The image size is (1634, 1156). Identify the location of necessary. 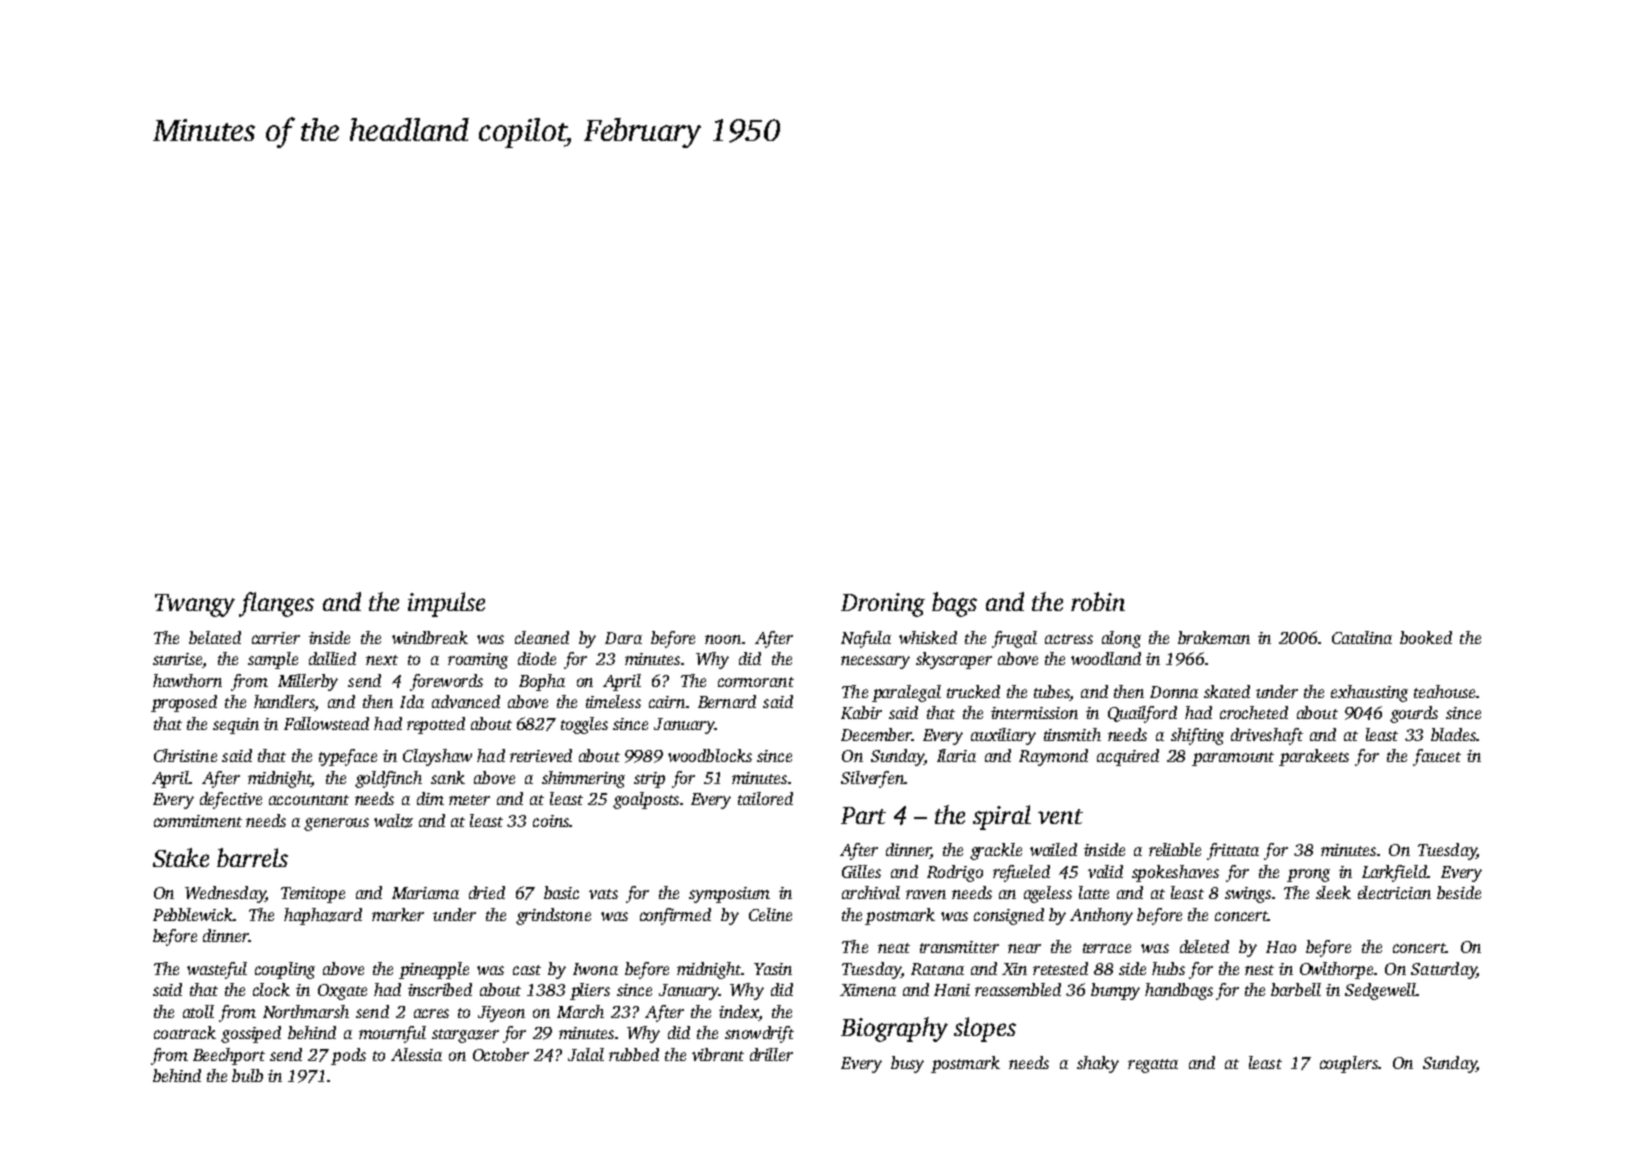
(875, 662).
